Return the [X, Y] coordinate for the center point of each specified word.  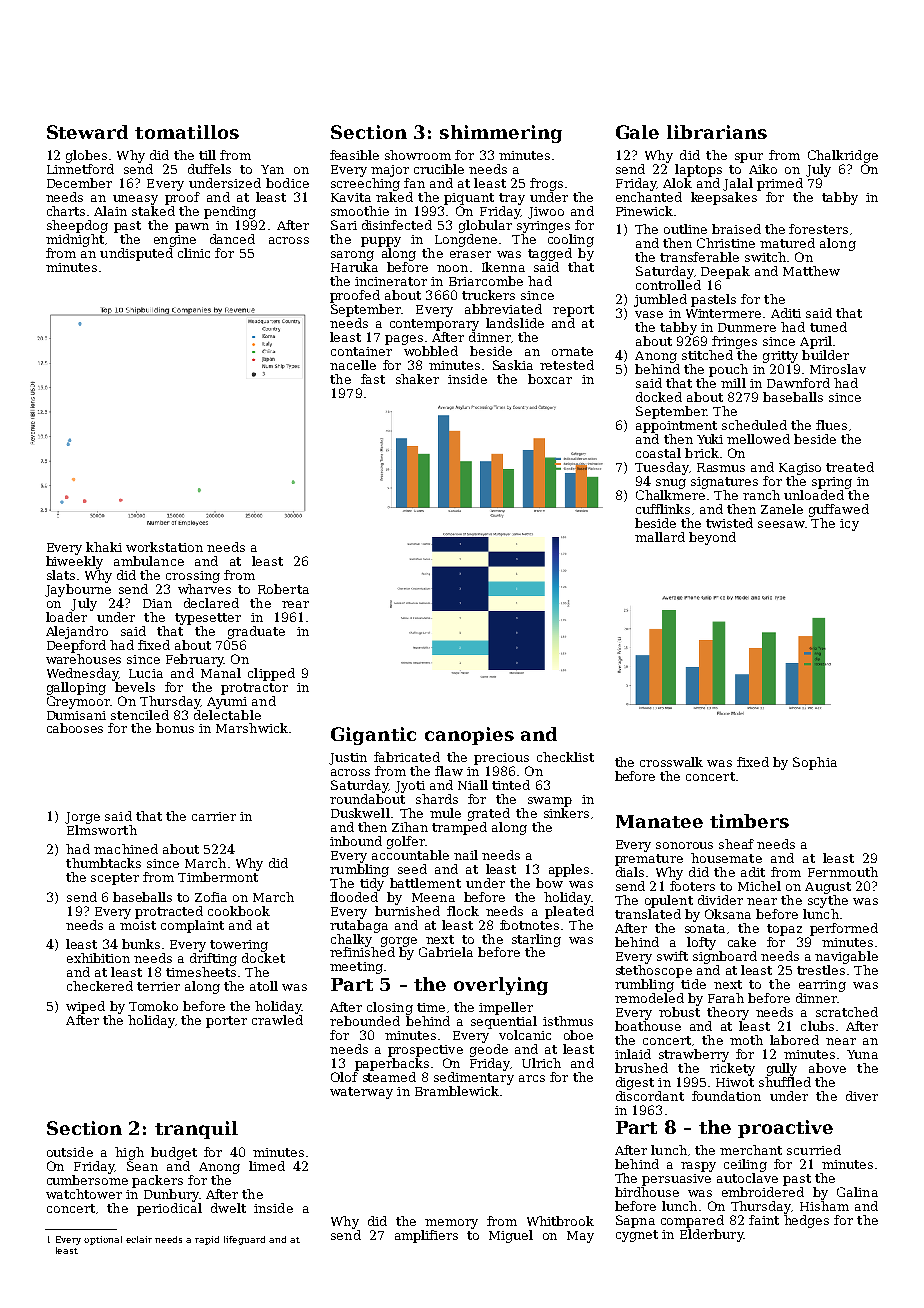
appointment [676, 427]
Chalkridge [843, 156]
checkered [100, 986]
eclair [139, 1239]
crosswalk [671, 762]
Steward [87, 132]
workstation [164, 547]
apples [569, 870]
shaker [417, 379]
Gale [637, 132]
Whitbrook [560, 1221]
